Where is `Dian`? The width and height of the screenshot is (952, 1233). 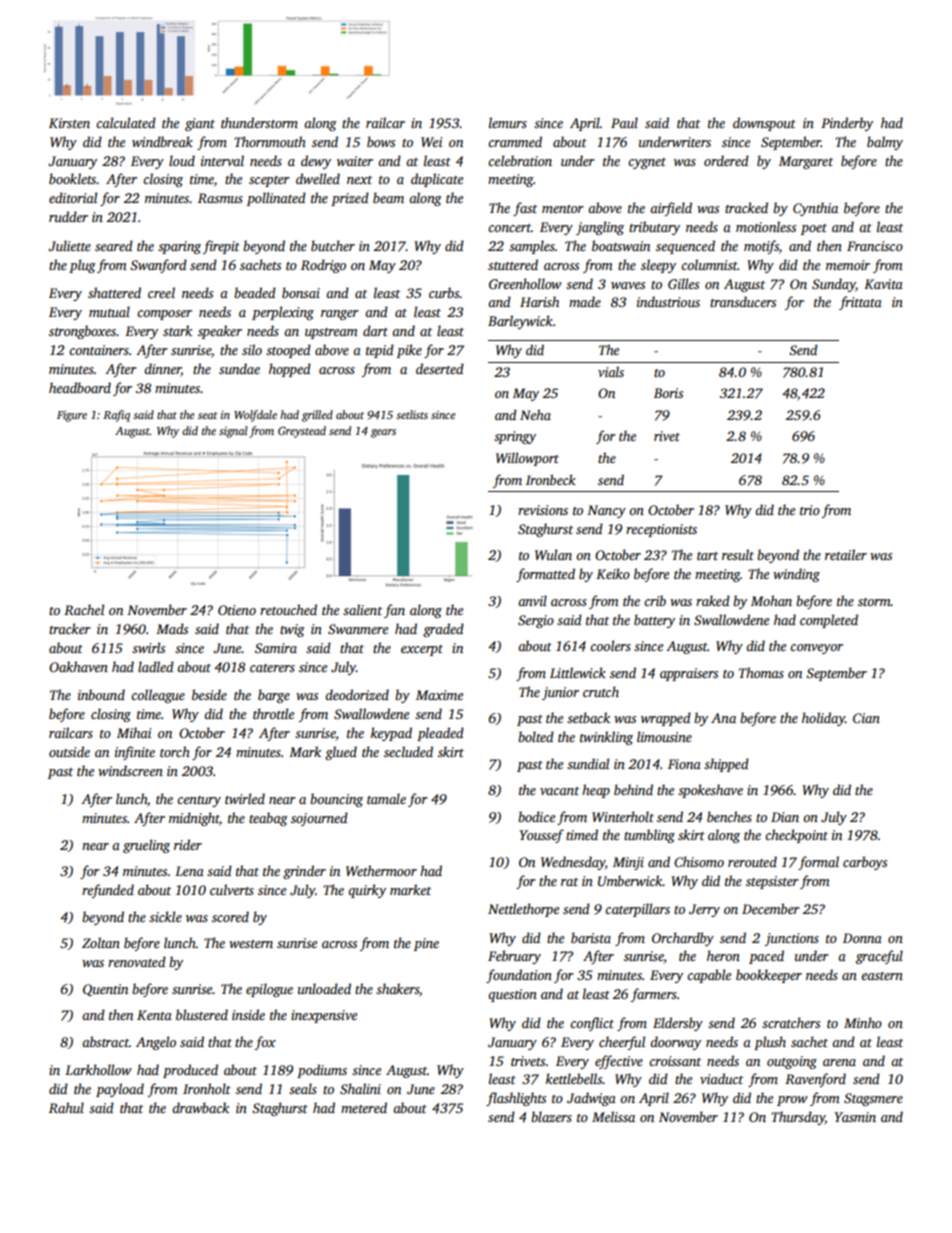
Dian is located at coordinates (785, 817).
